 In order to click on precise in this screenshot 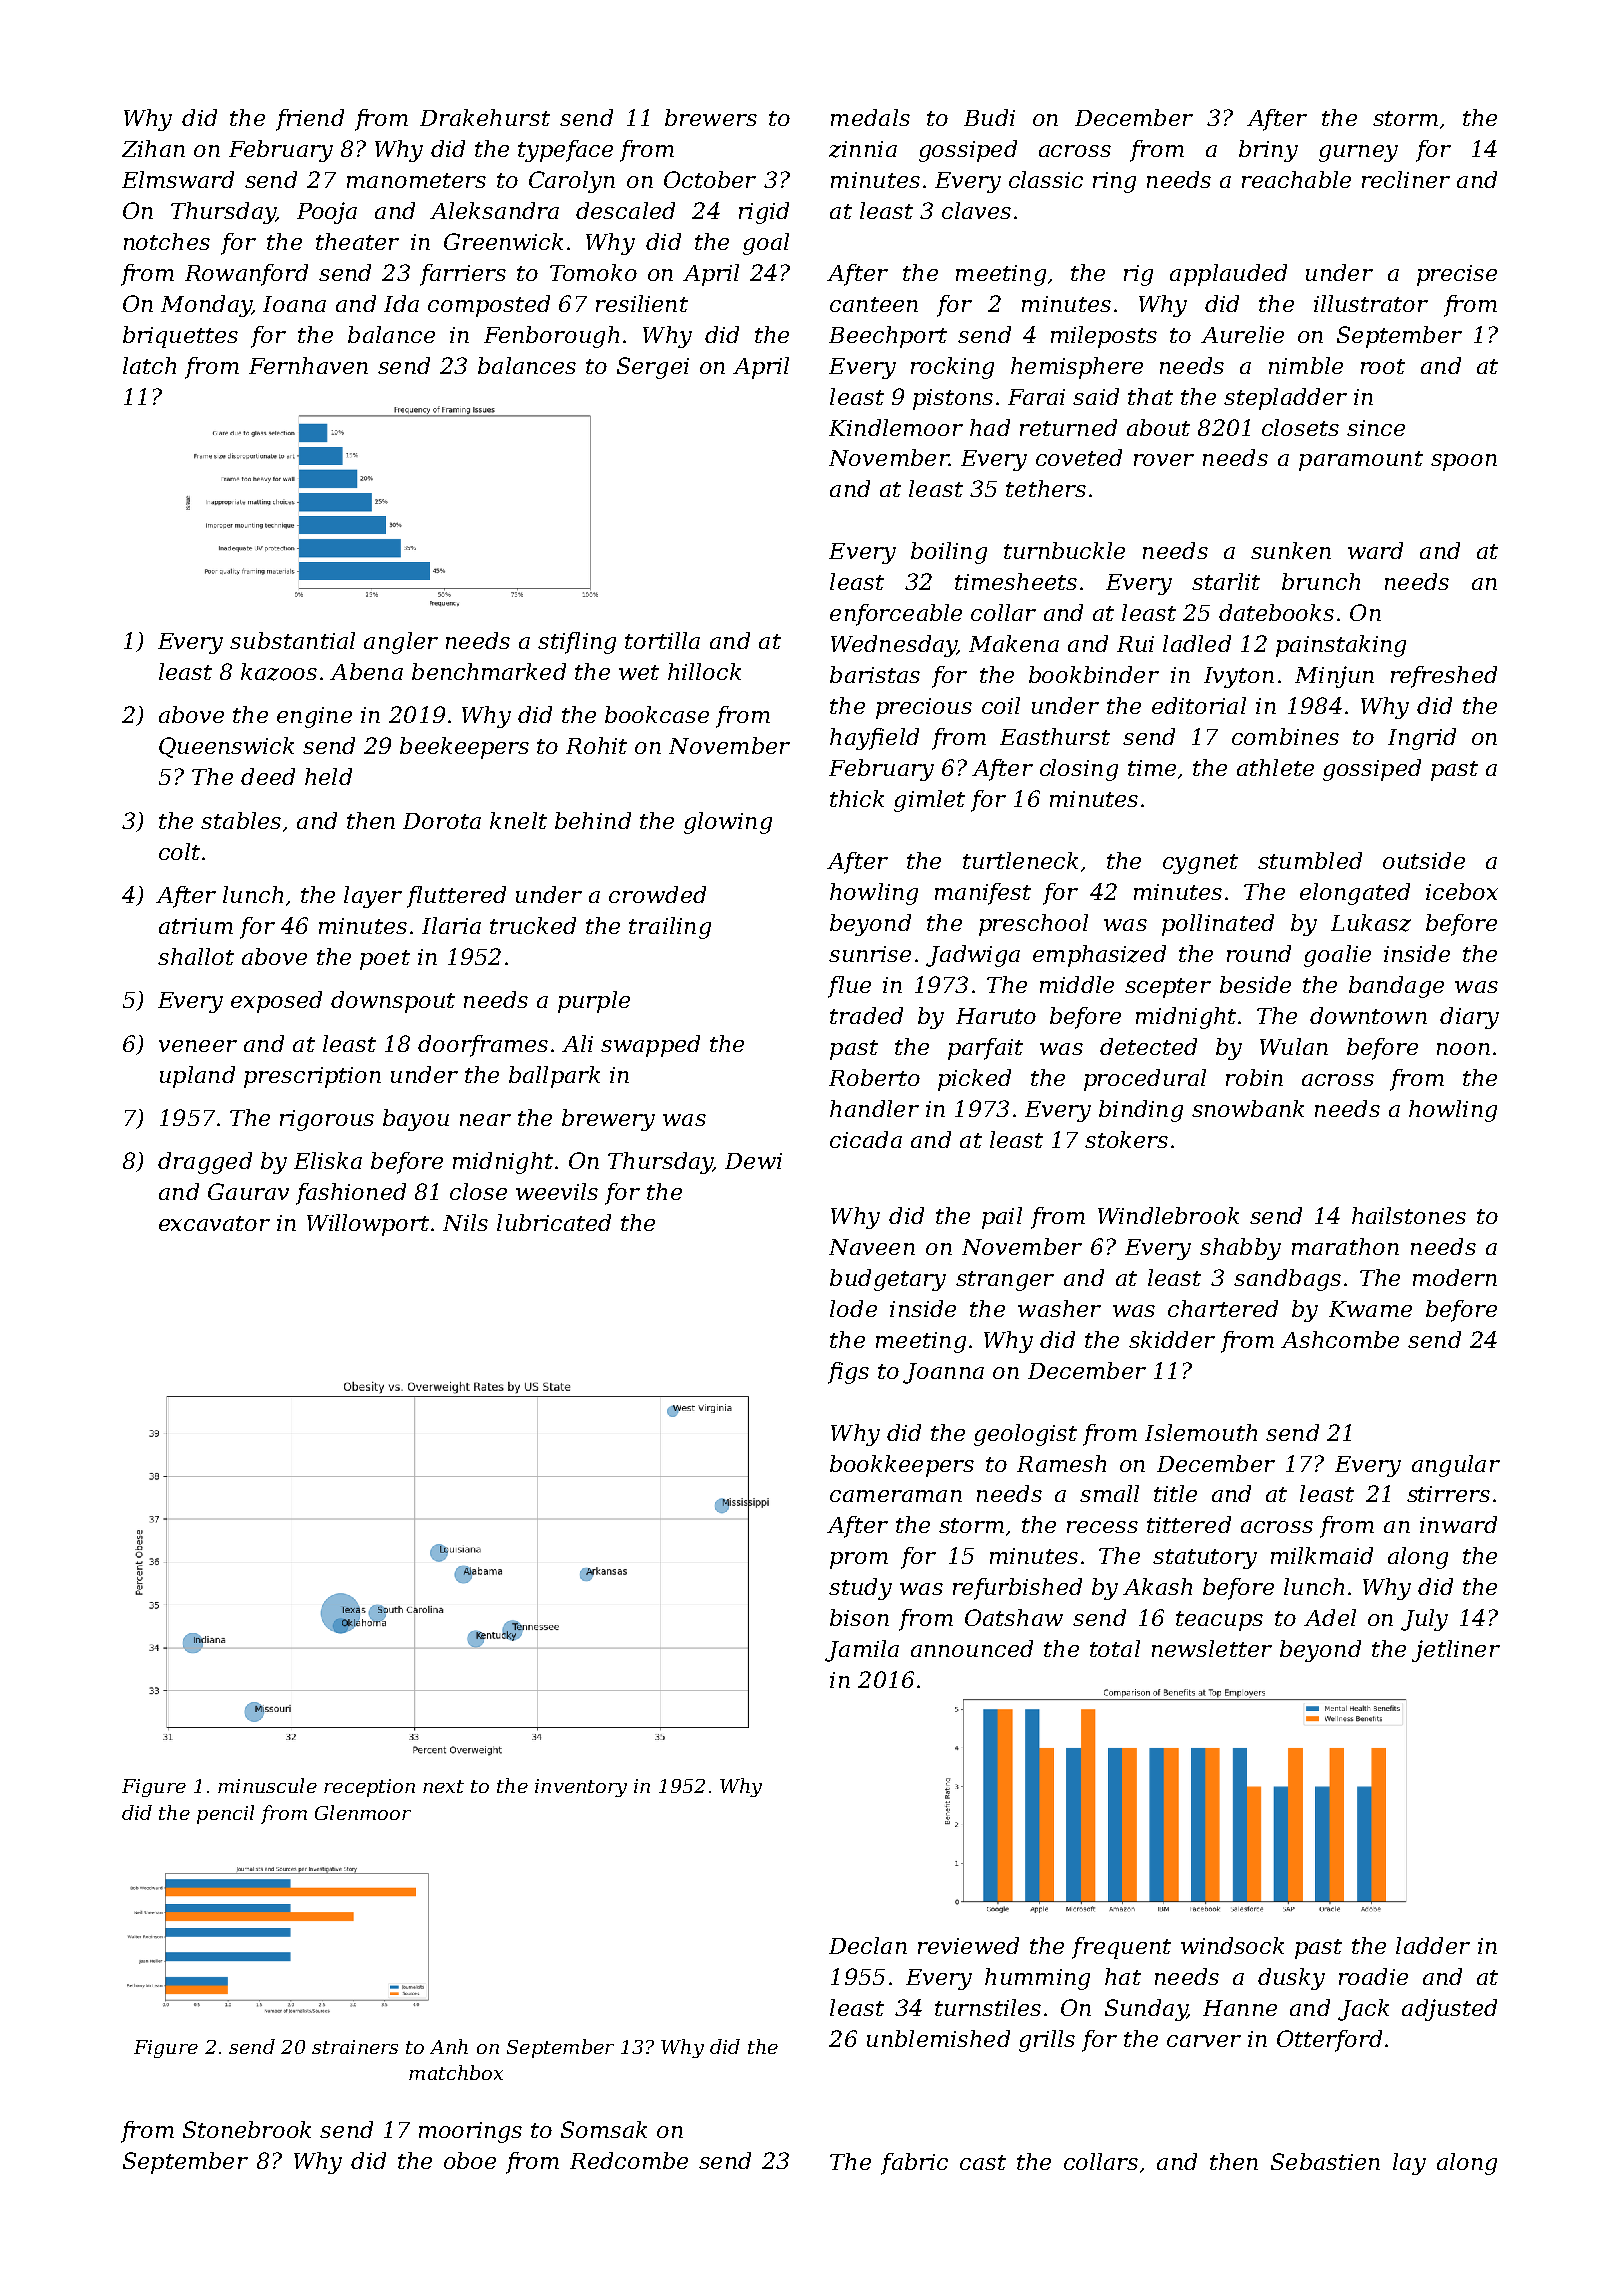, I will do `click(1457, 275)`.
